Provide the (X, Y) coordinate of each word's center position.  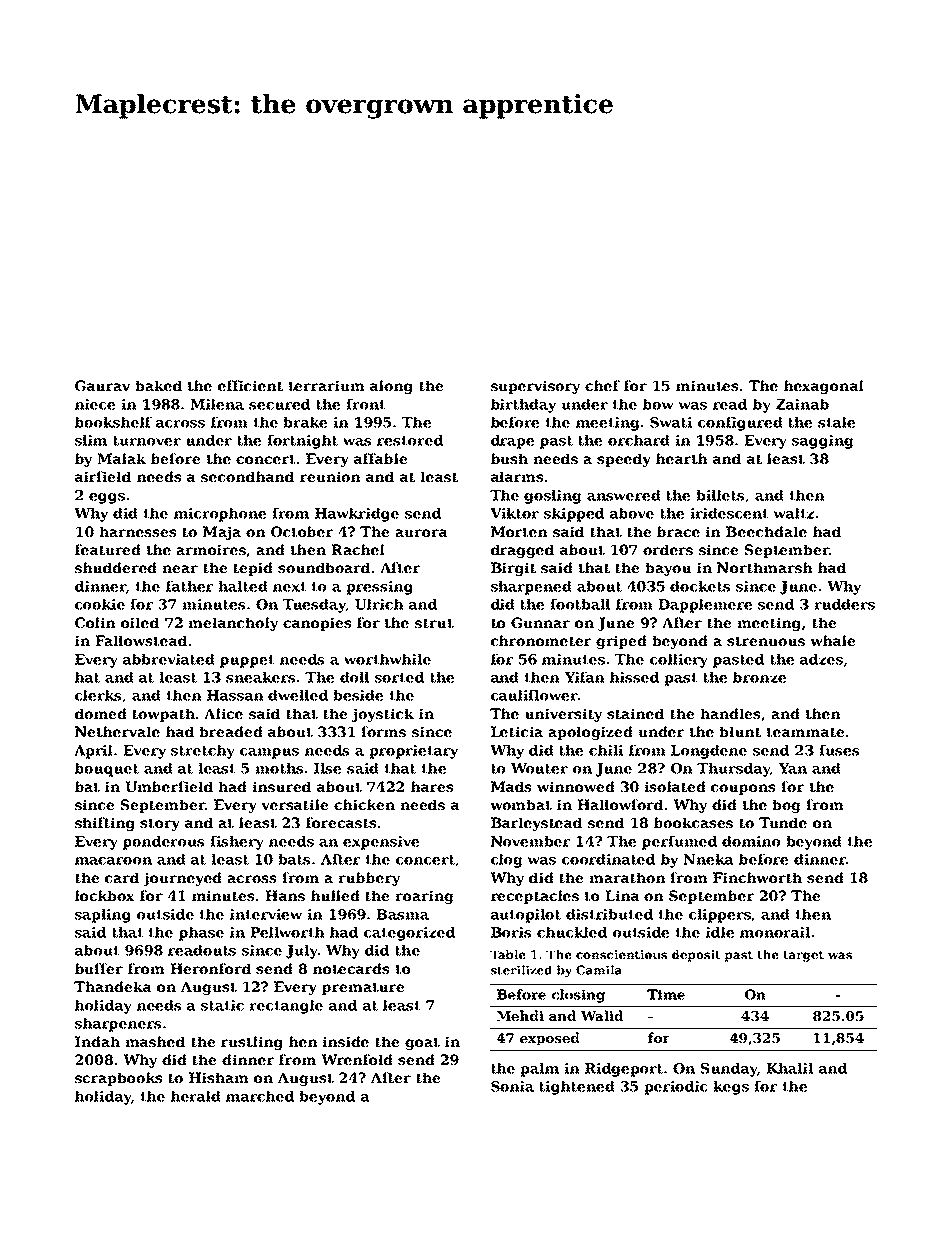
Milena (217, 404)
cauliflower (534, 695)
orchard (639, 440)
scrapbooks (119, 1079)
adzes (821, 659)
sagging (822, 442)
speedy (624, 460)
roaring (424, 897)
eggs (107, 498)
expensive (381, 843)
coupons (743, 789)
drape (513, 442)
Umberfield (169, 786)
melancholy (233, 624)
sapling (103, 916)
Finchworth (757, 877)
